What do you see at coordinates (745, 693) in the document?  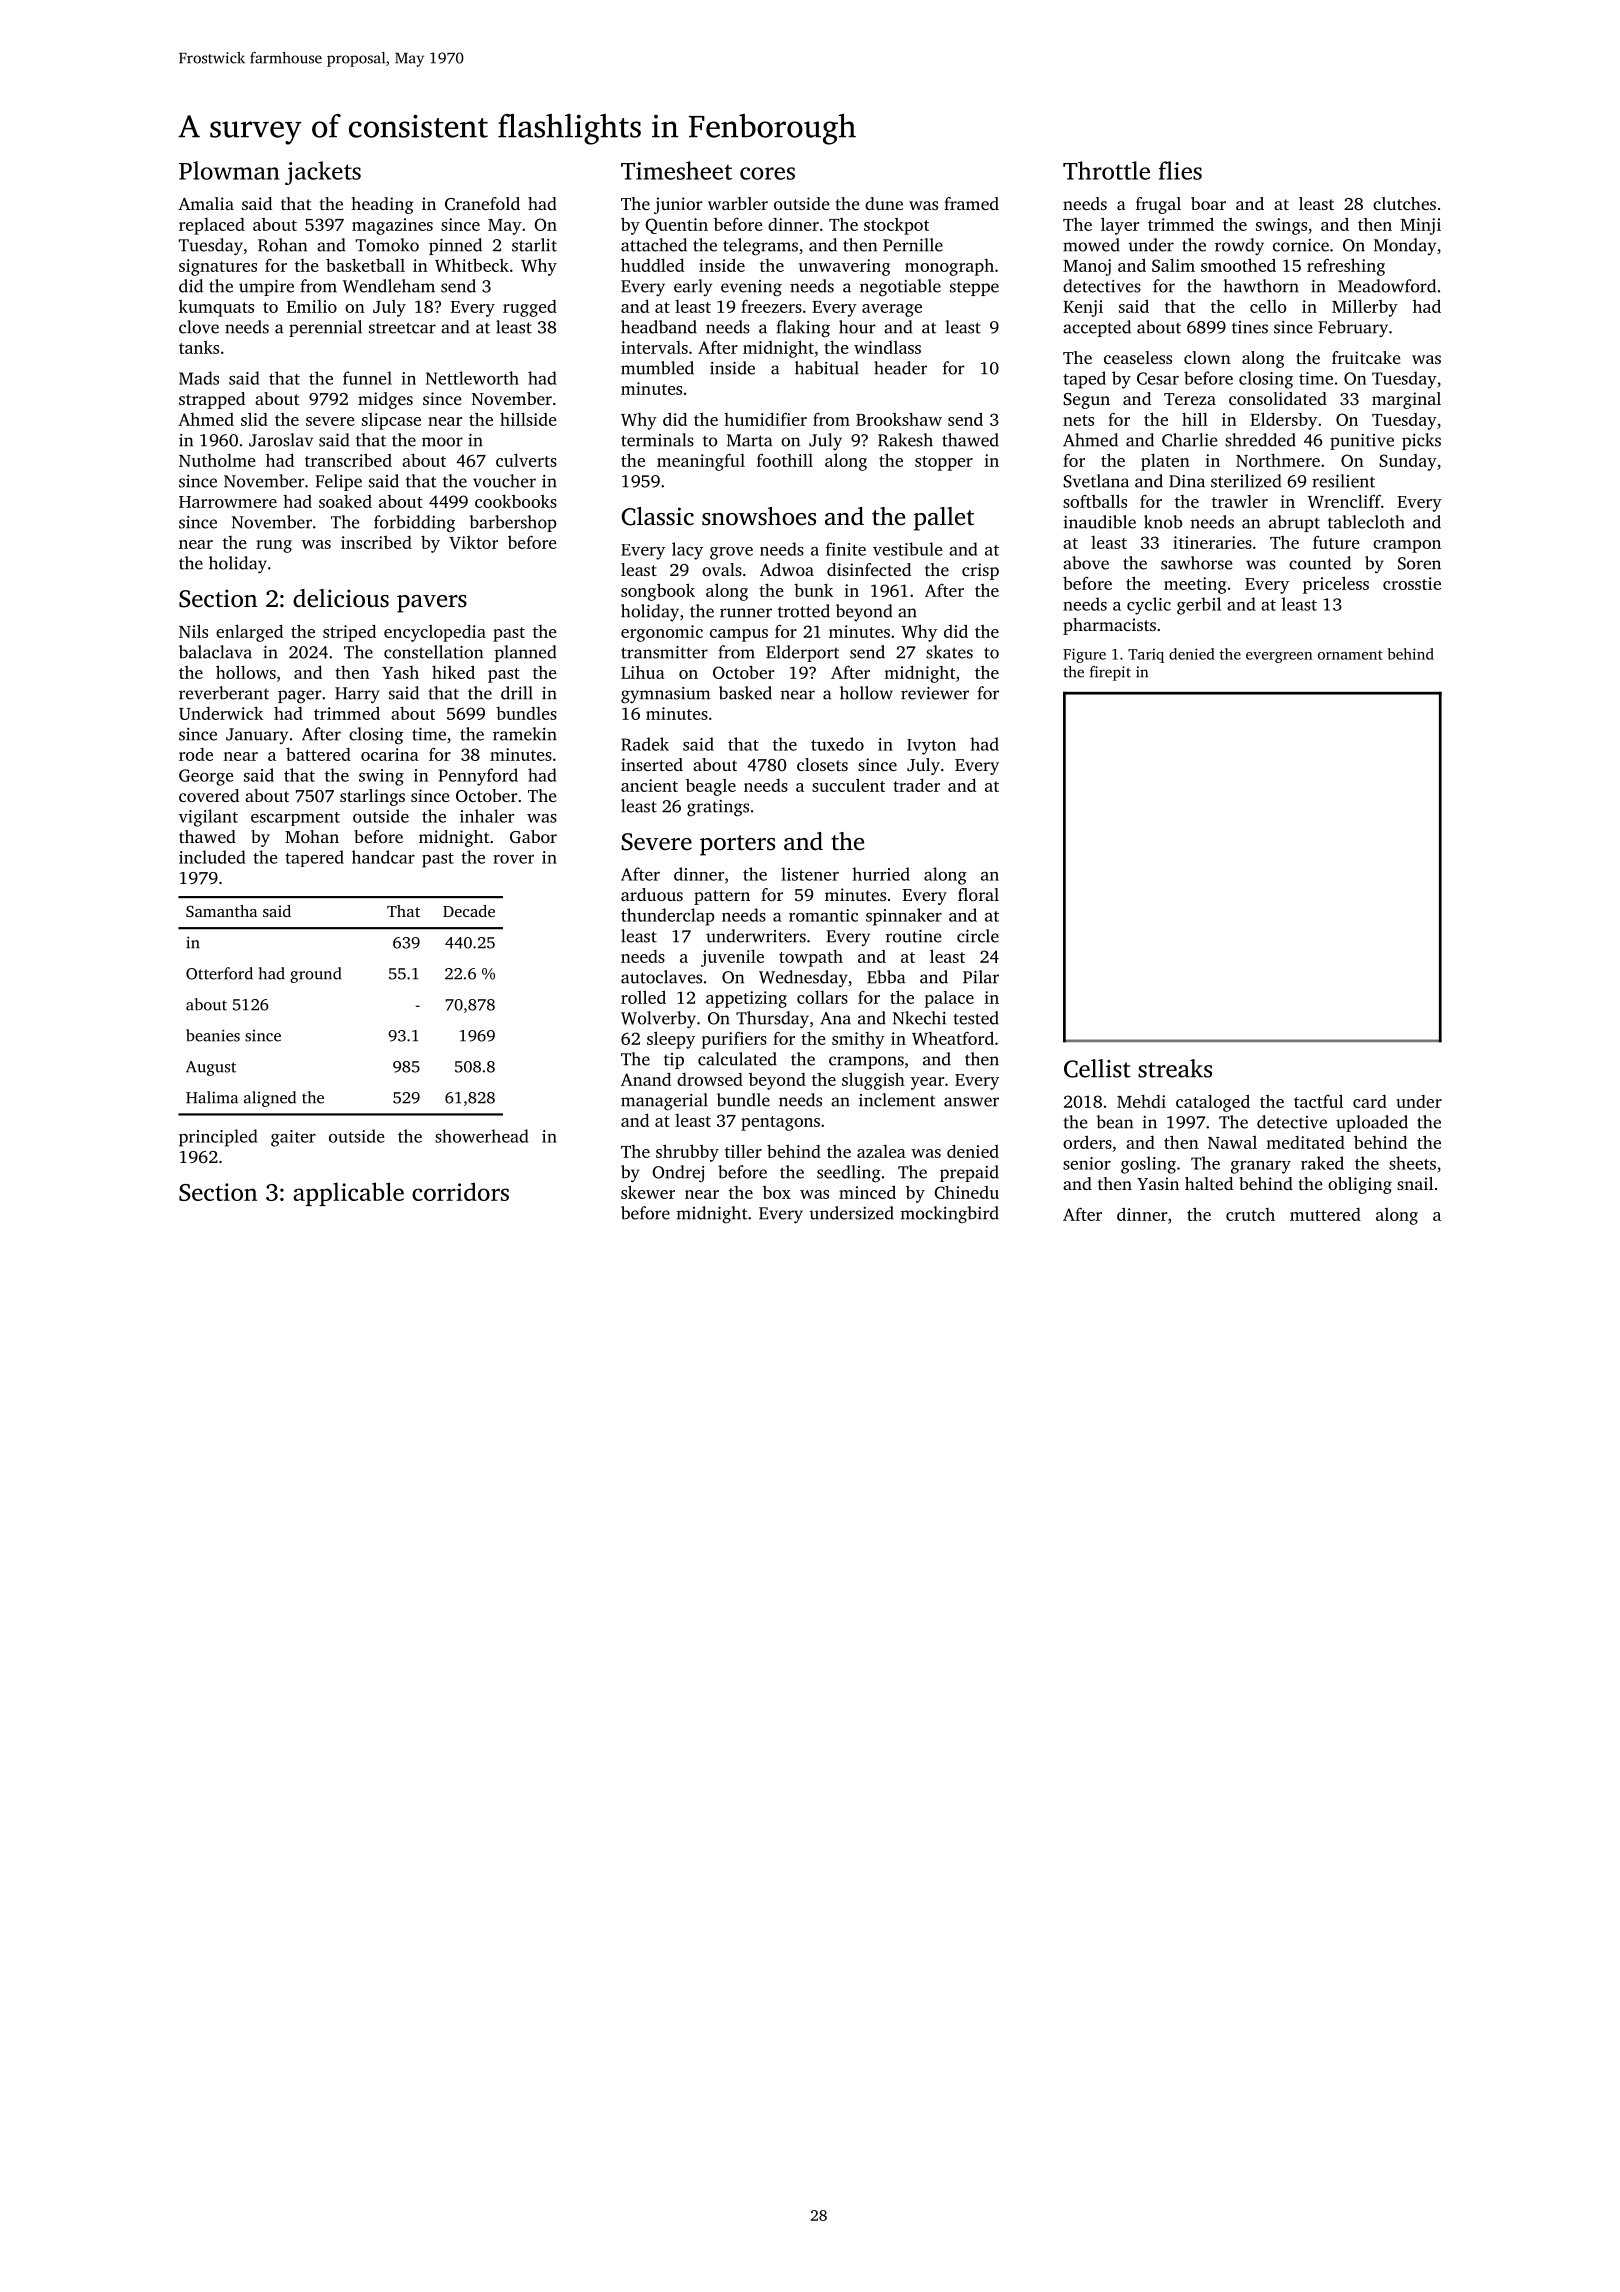 I see `basked` at bounding box center [745, 693].
